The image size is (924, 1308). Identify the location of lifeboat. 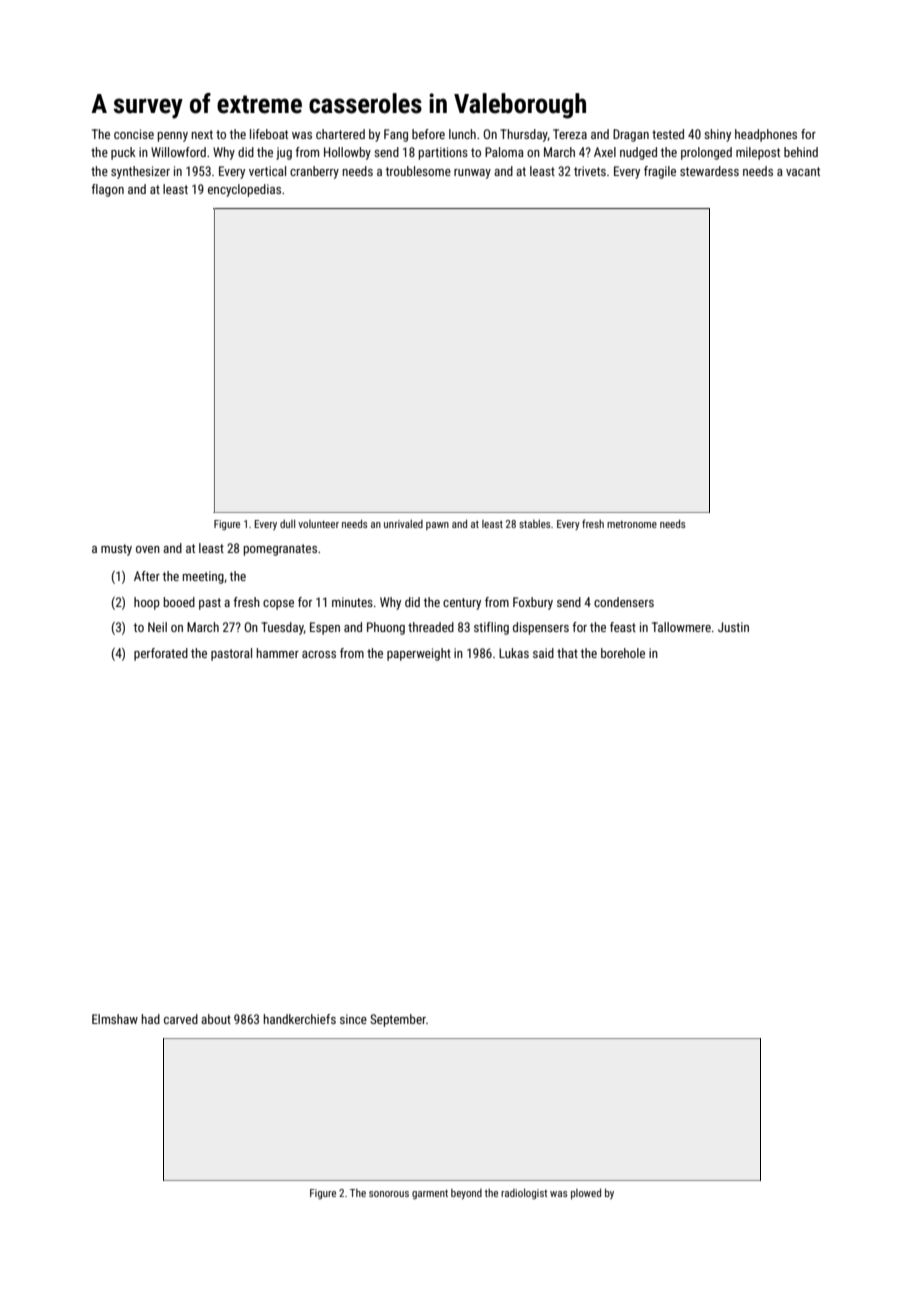
(269, 134).
